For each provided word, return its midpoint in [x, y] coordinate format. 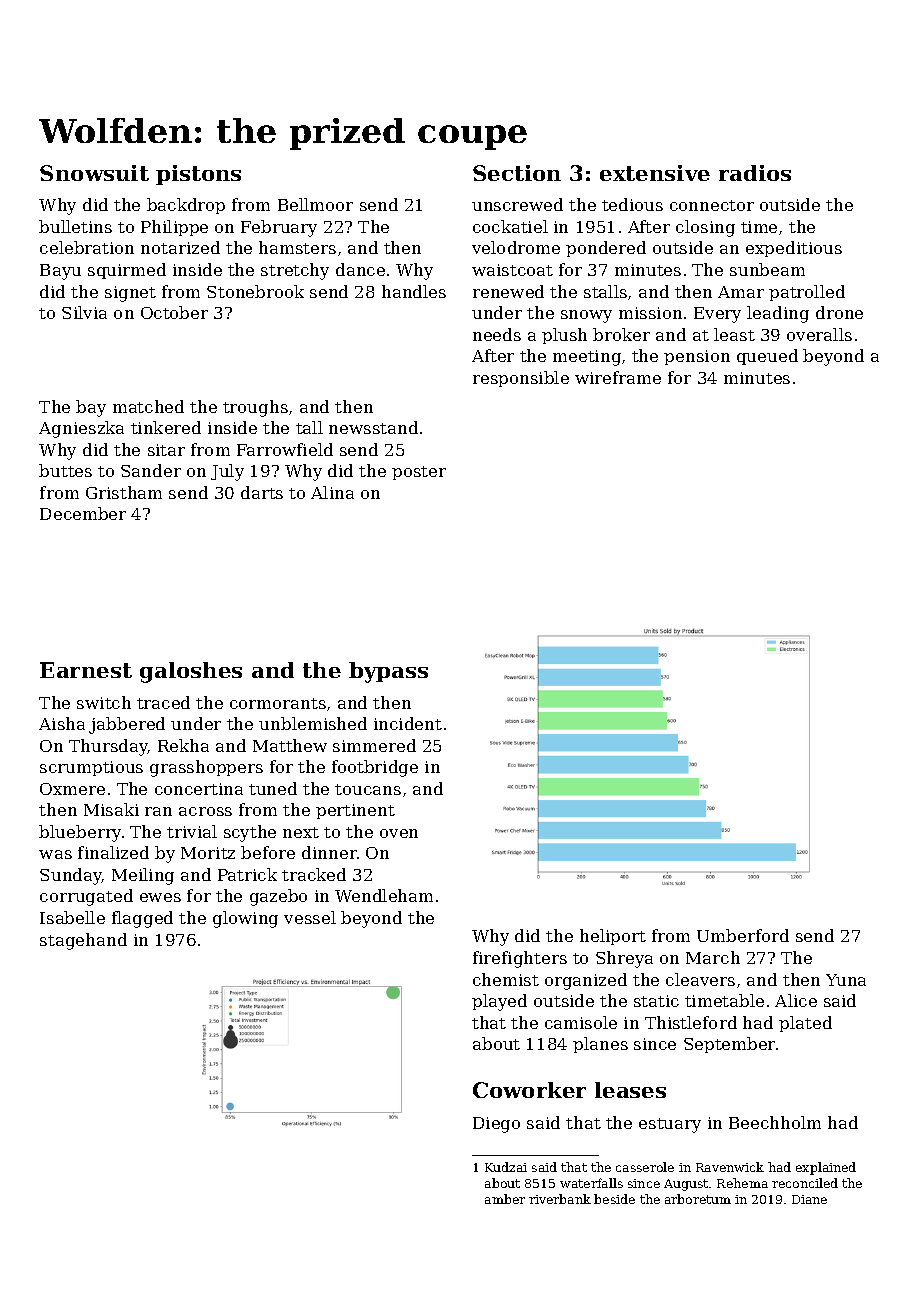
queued [767, 357]
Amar [741, 292]
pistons [198, 175]
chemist [506, 979]
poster [419, 473]
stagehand [83, 941]
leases [630, 1090]
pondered [606, 249]
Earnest [86, 670]
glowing [245, 919]
